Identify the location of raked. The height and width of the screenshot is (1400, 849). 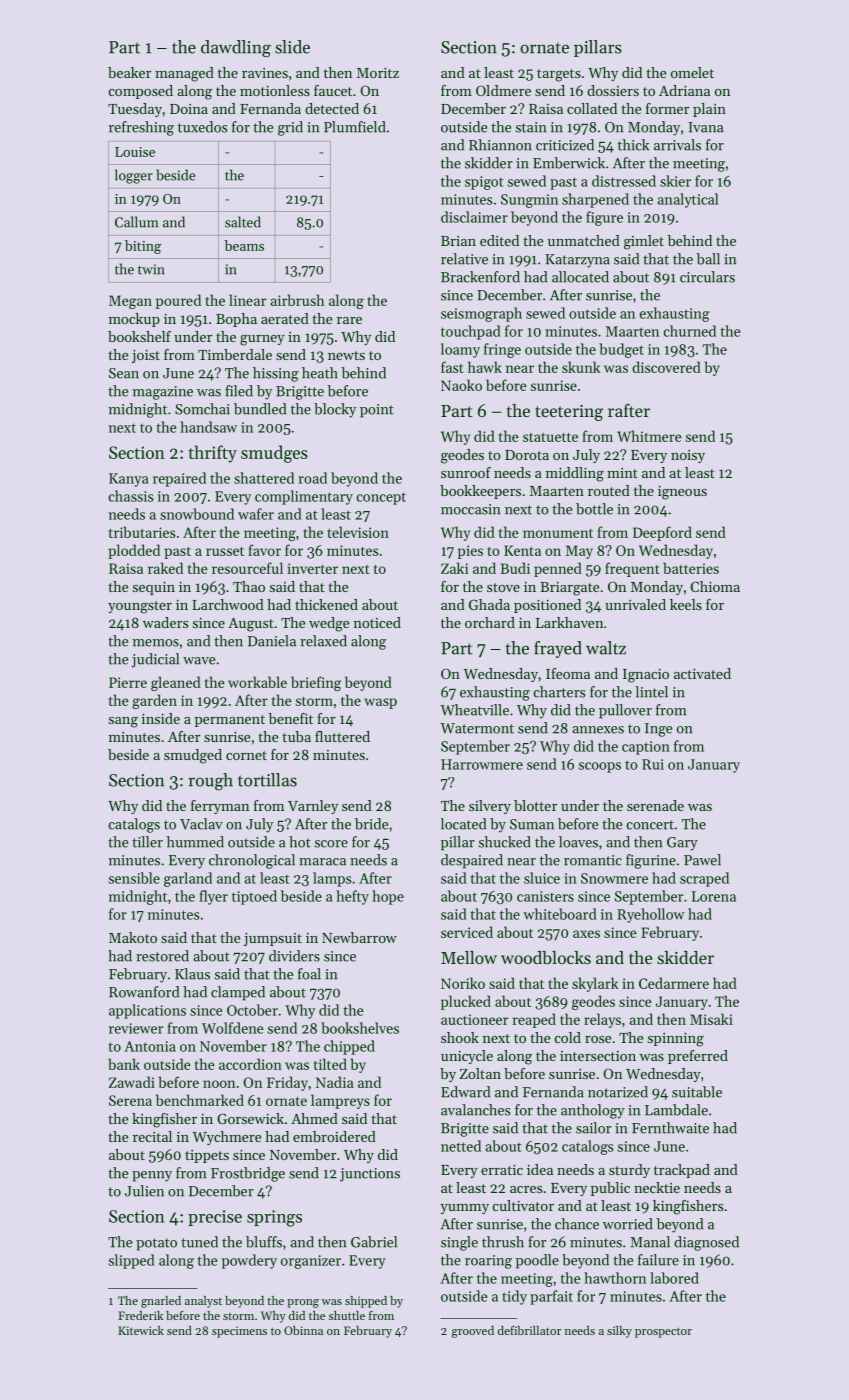
(165, 568).
